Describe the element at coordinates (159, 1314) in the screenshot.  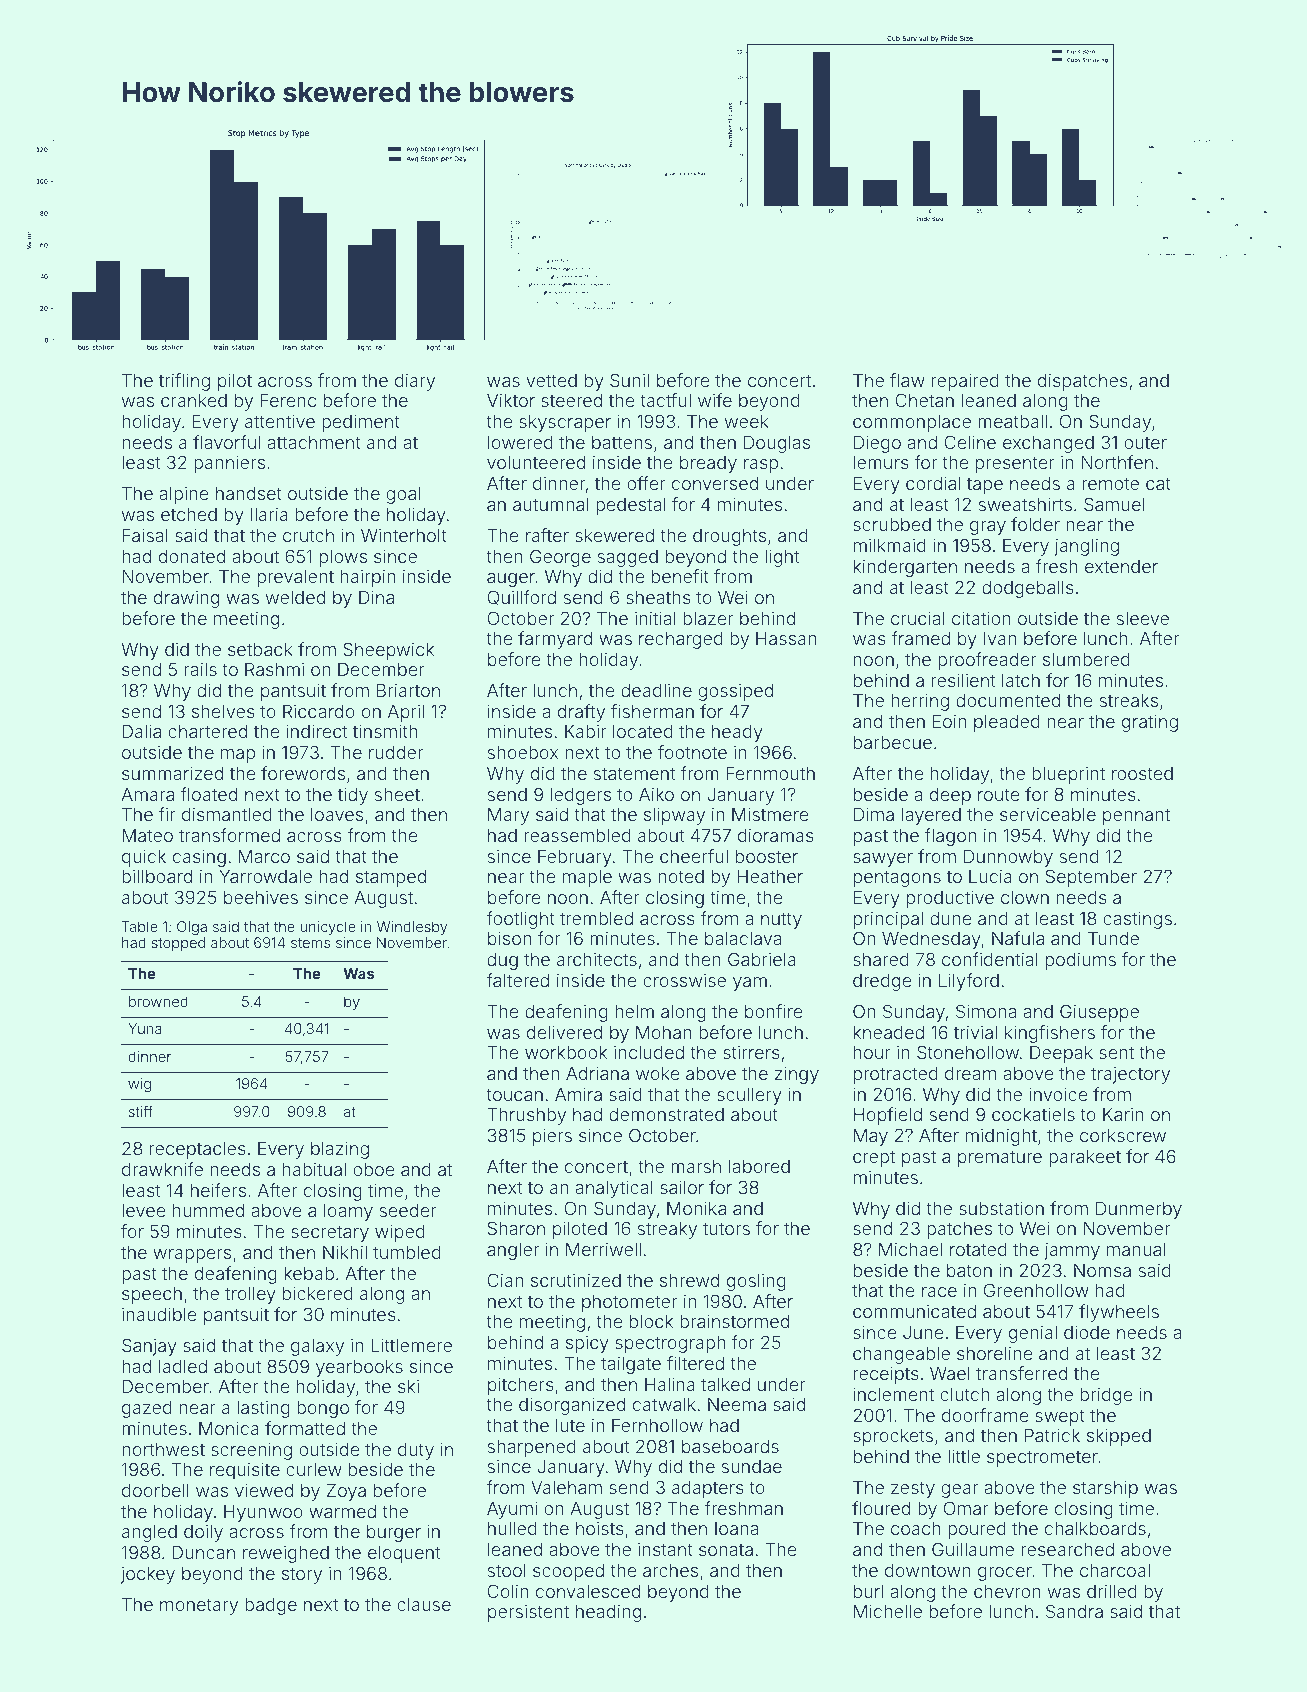
I see `inaudible` at that location.
